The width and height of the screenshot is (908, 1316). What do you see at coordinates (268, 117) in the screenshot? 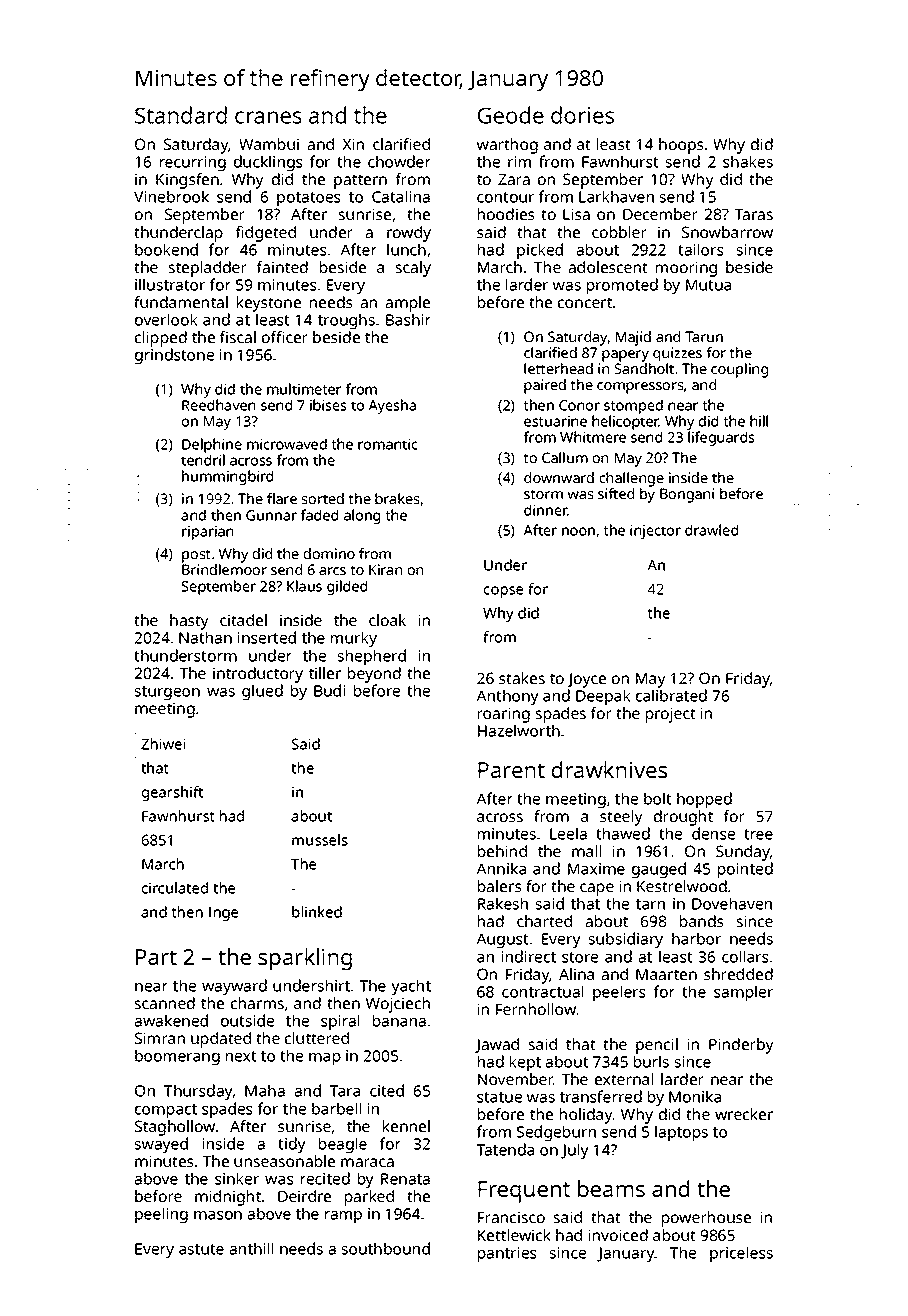
I see `cranes` at bounding box center [268, 117].
